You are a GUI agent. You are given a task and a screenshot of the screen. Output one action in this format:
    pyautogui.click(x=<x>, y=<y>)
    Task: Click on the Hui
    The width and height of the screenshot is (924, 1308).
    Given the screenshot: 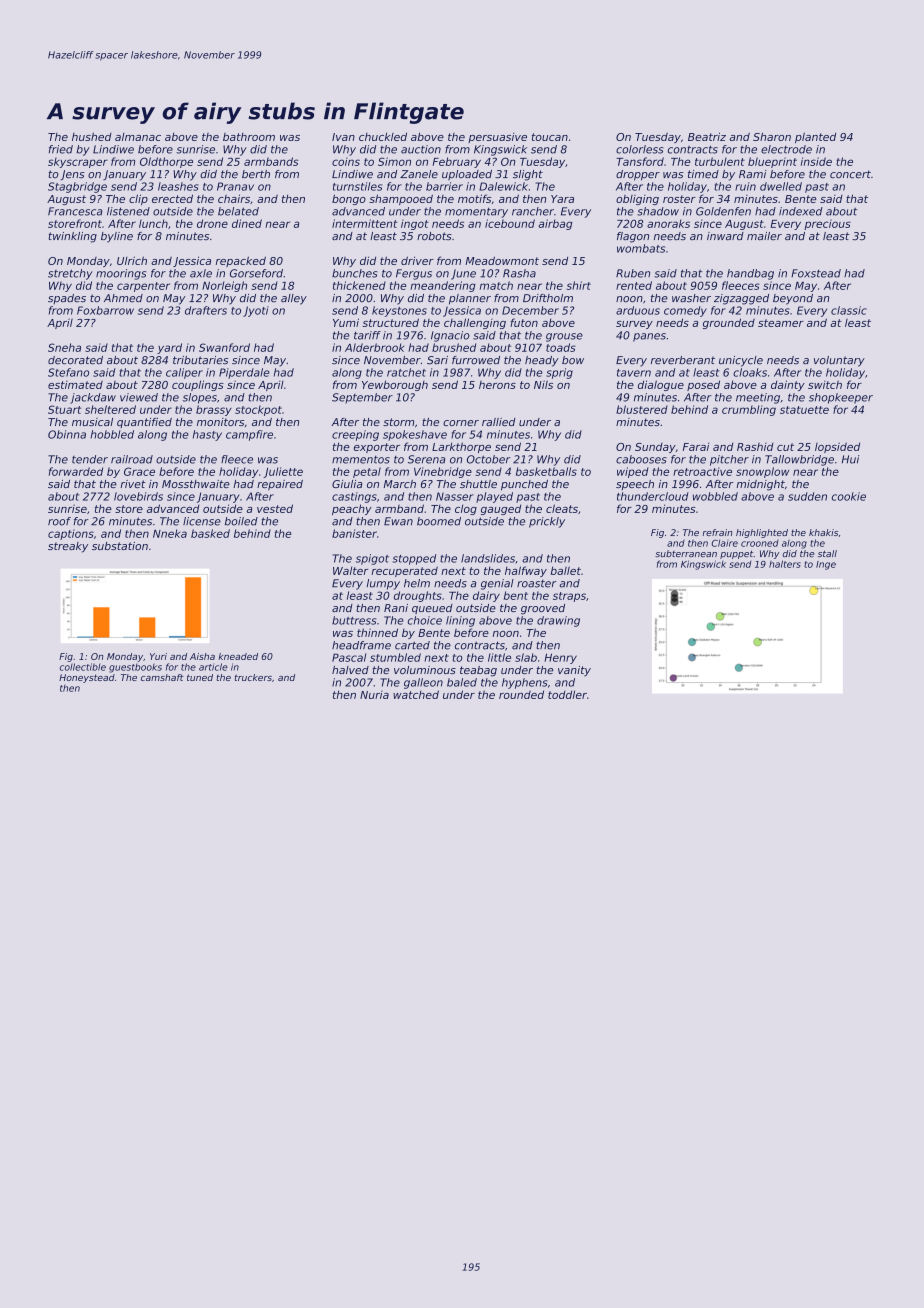 What is the action you would take?
    pyautogui.click(x=850, y=459)
